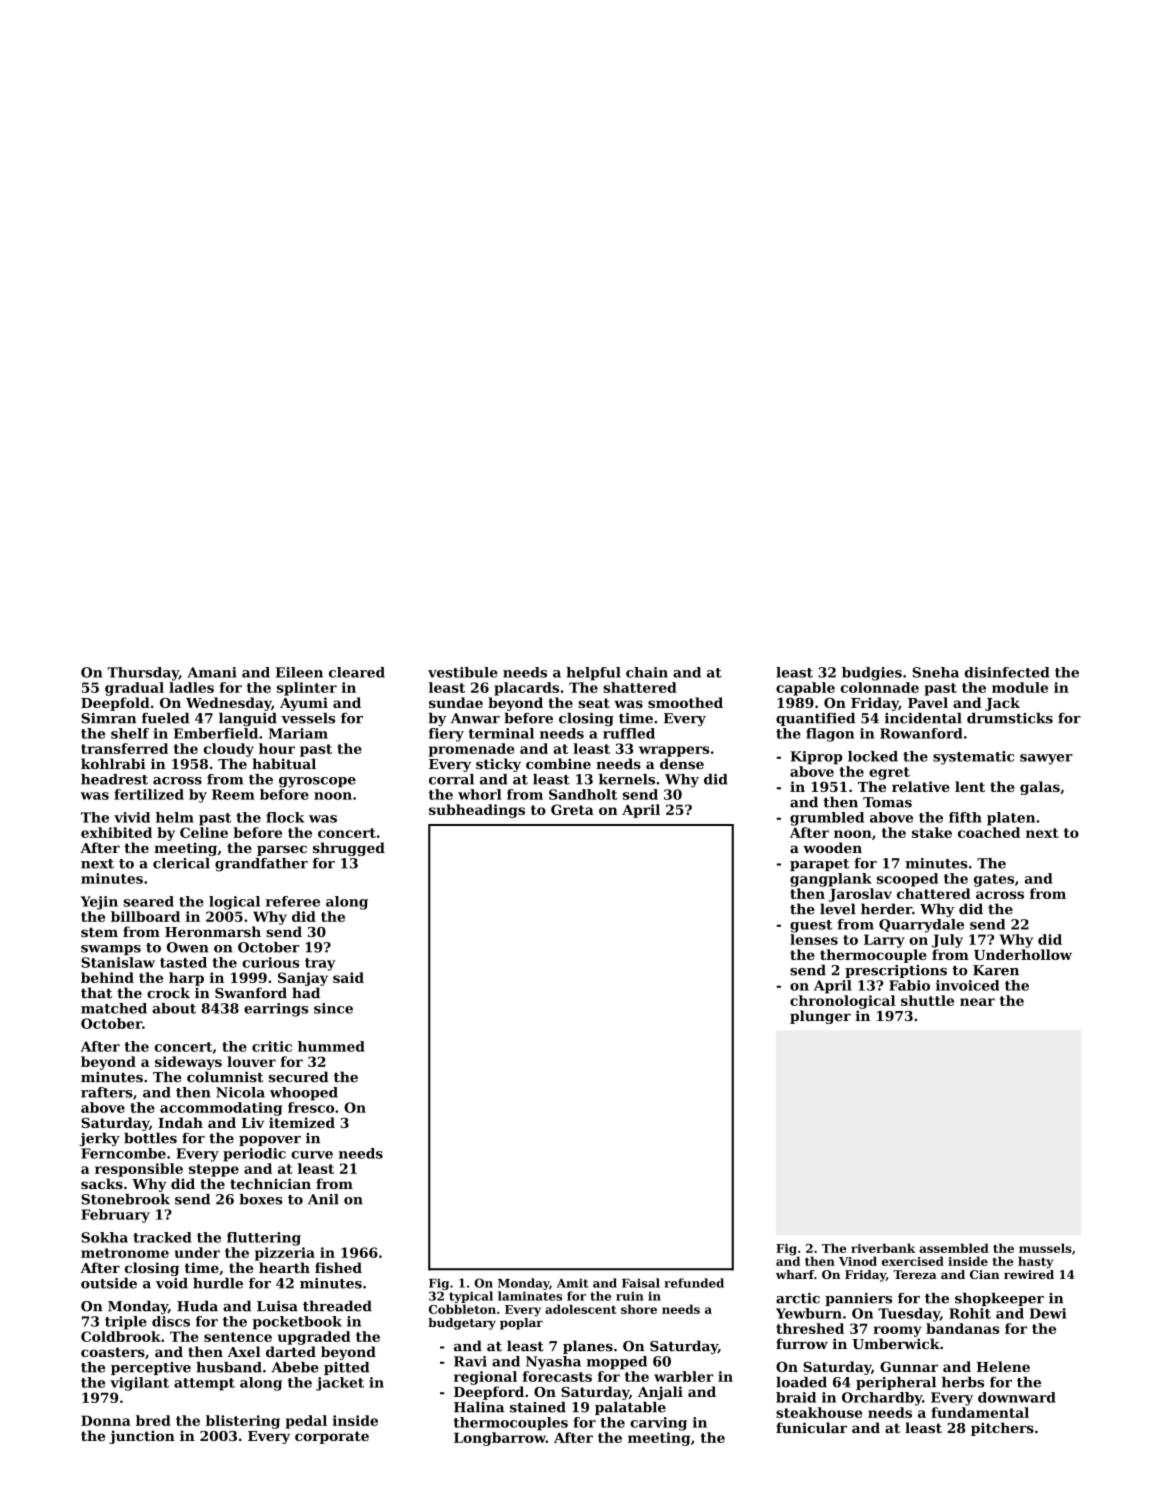 Image resolution: width=1162 pixels, height=1503 pixels. Describe the element at coordinates (989, 832) in the document. I see `coached` at that location.
